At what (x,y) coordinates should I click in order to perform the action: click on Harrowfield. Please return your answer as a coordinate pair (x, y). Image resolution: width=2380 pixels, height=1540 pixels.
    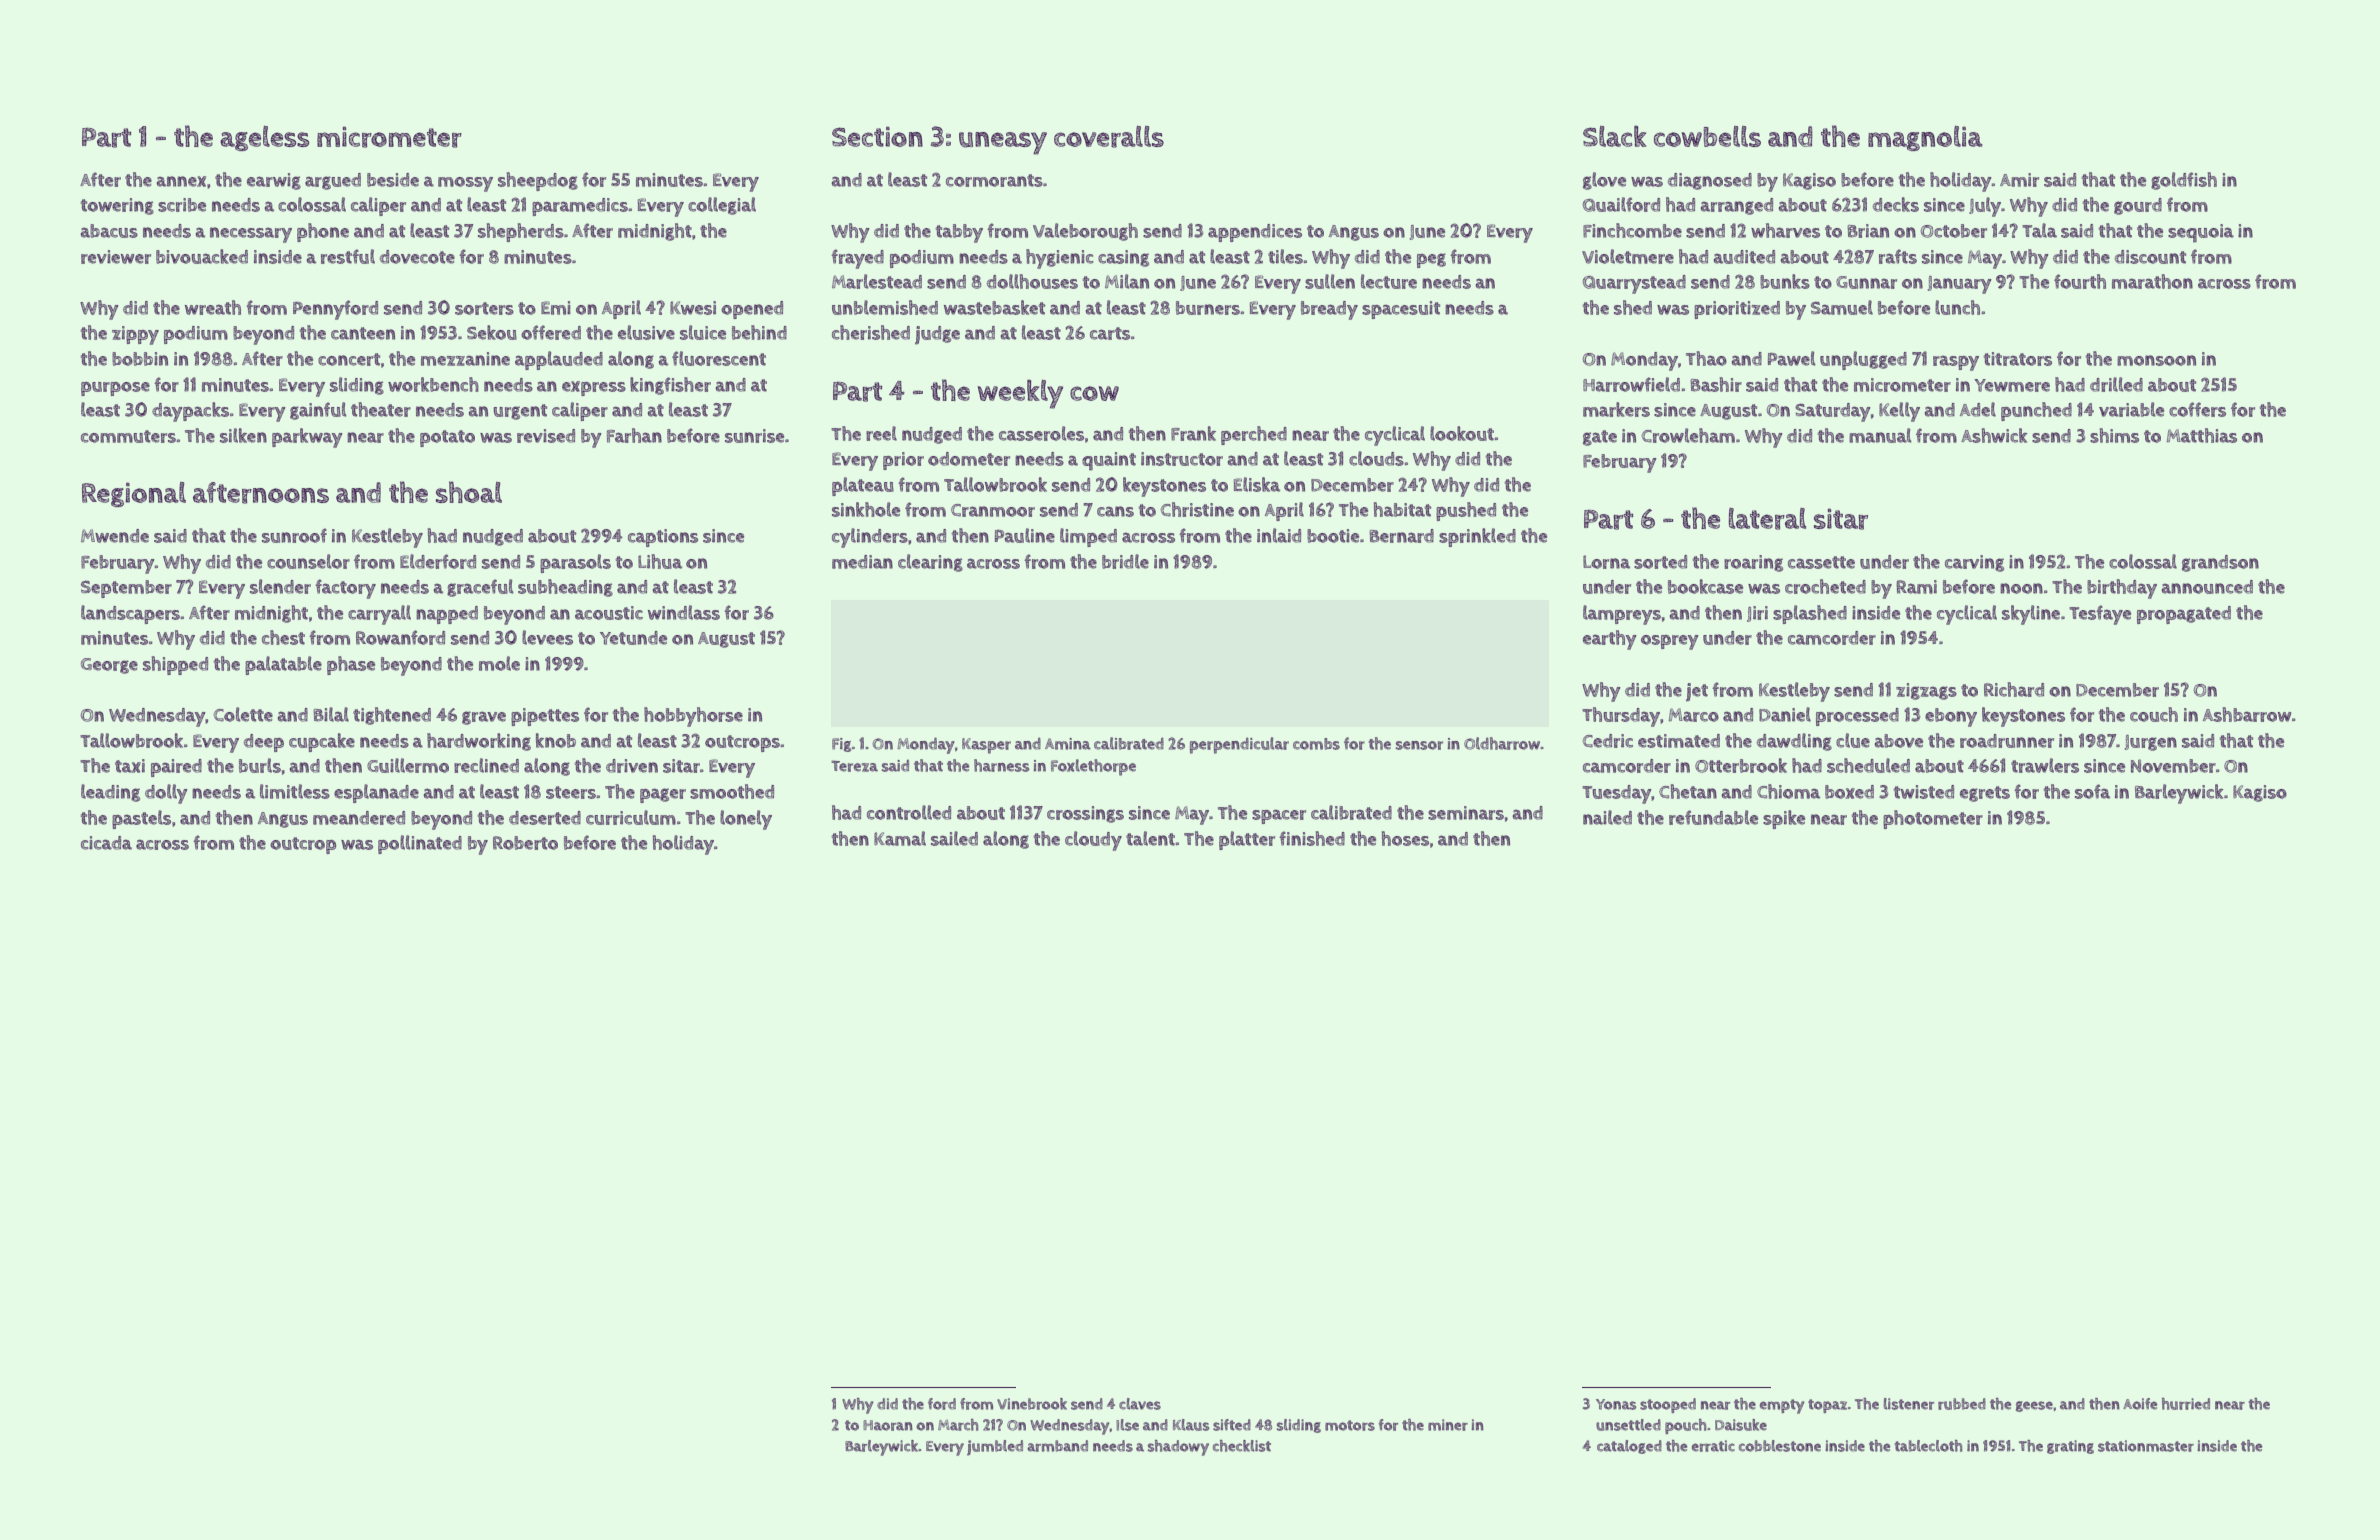
    Looking at the image, I should click on (1631, 384).
